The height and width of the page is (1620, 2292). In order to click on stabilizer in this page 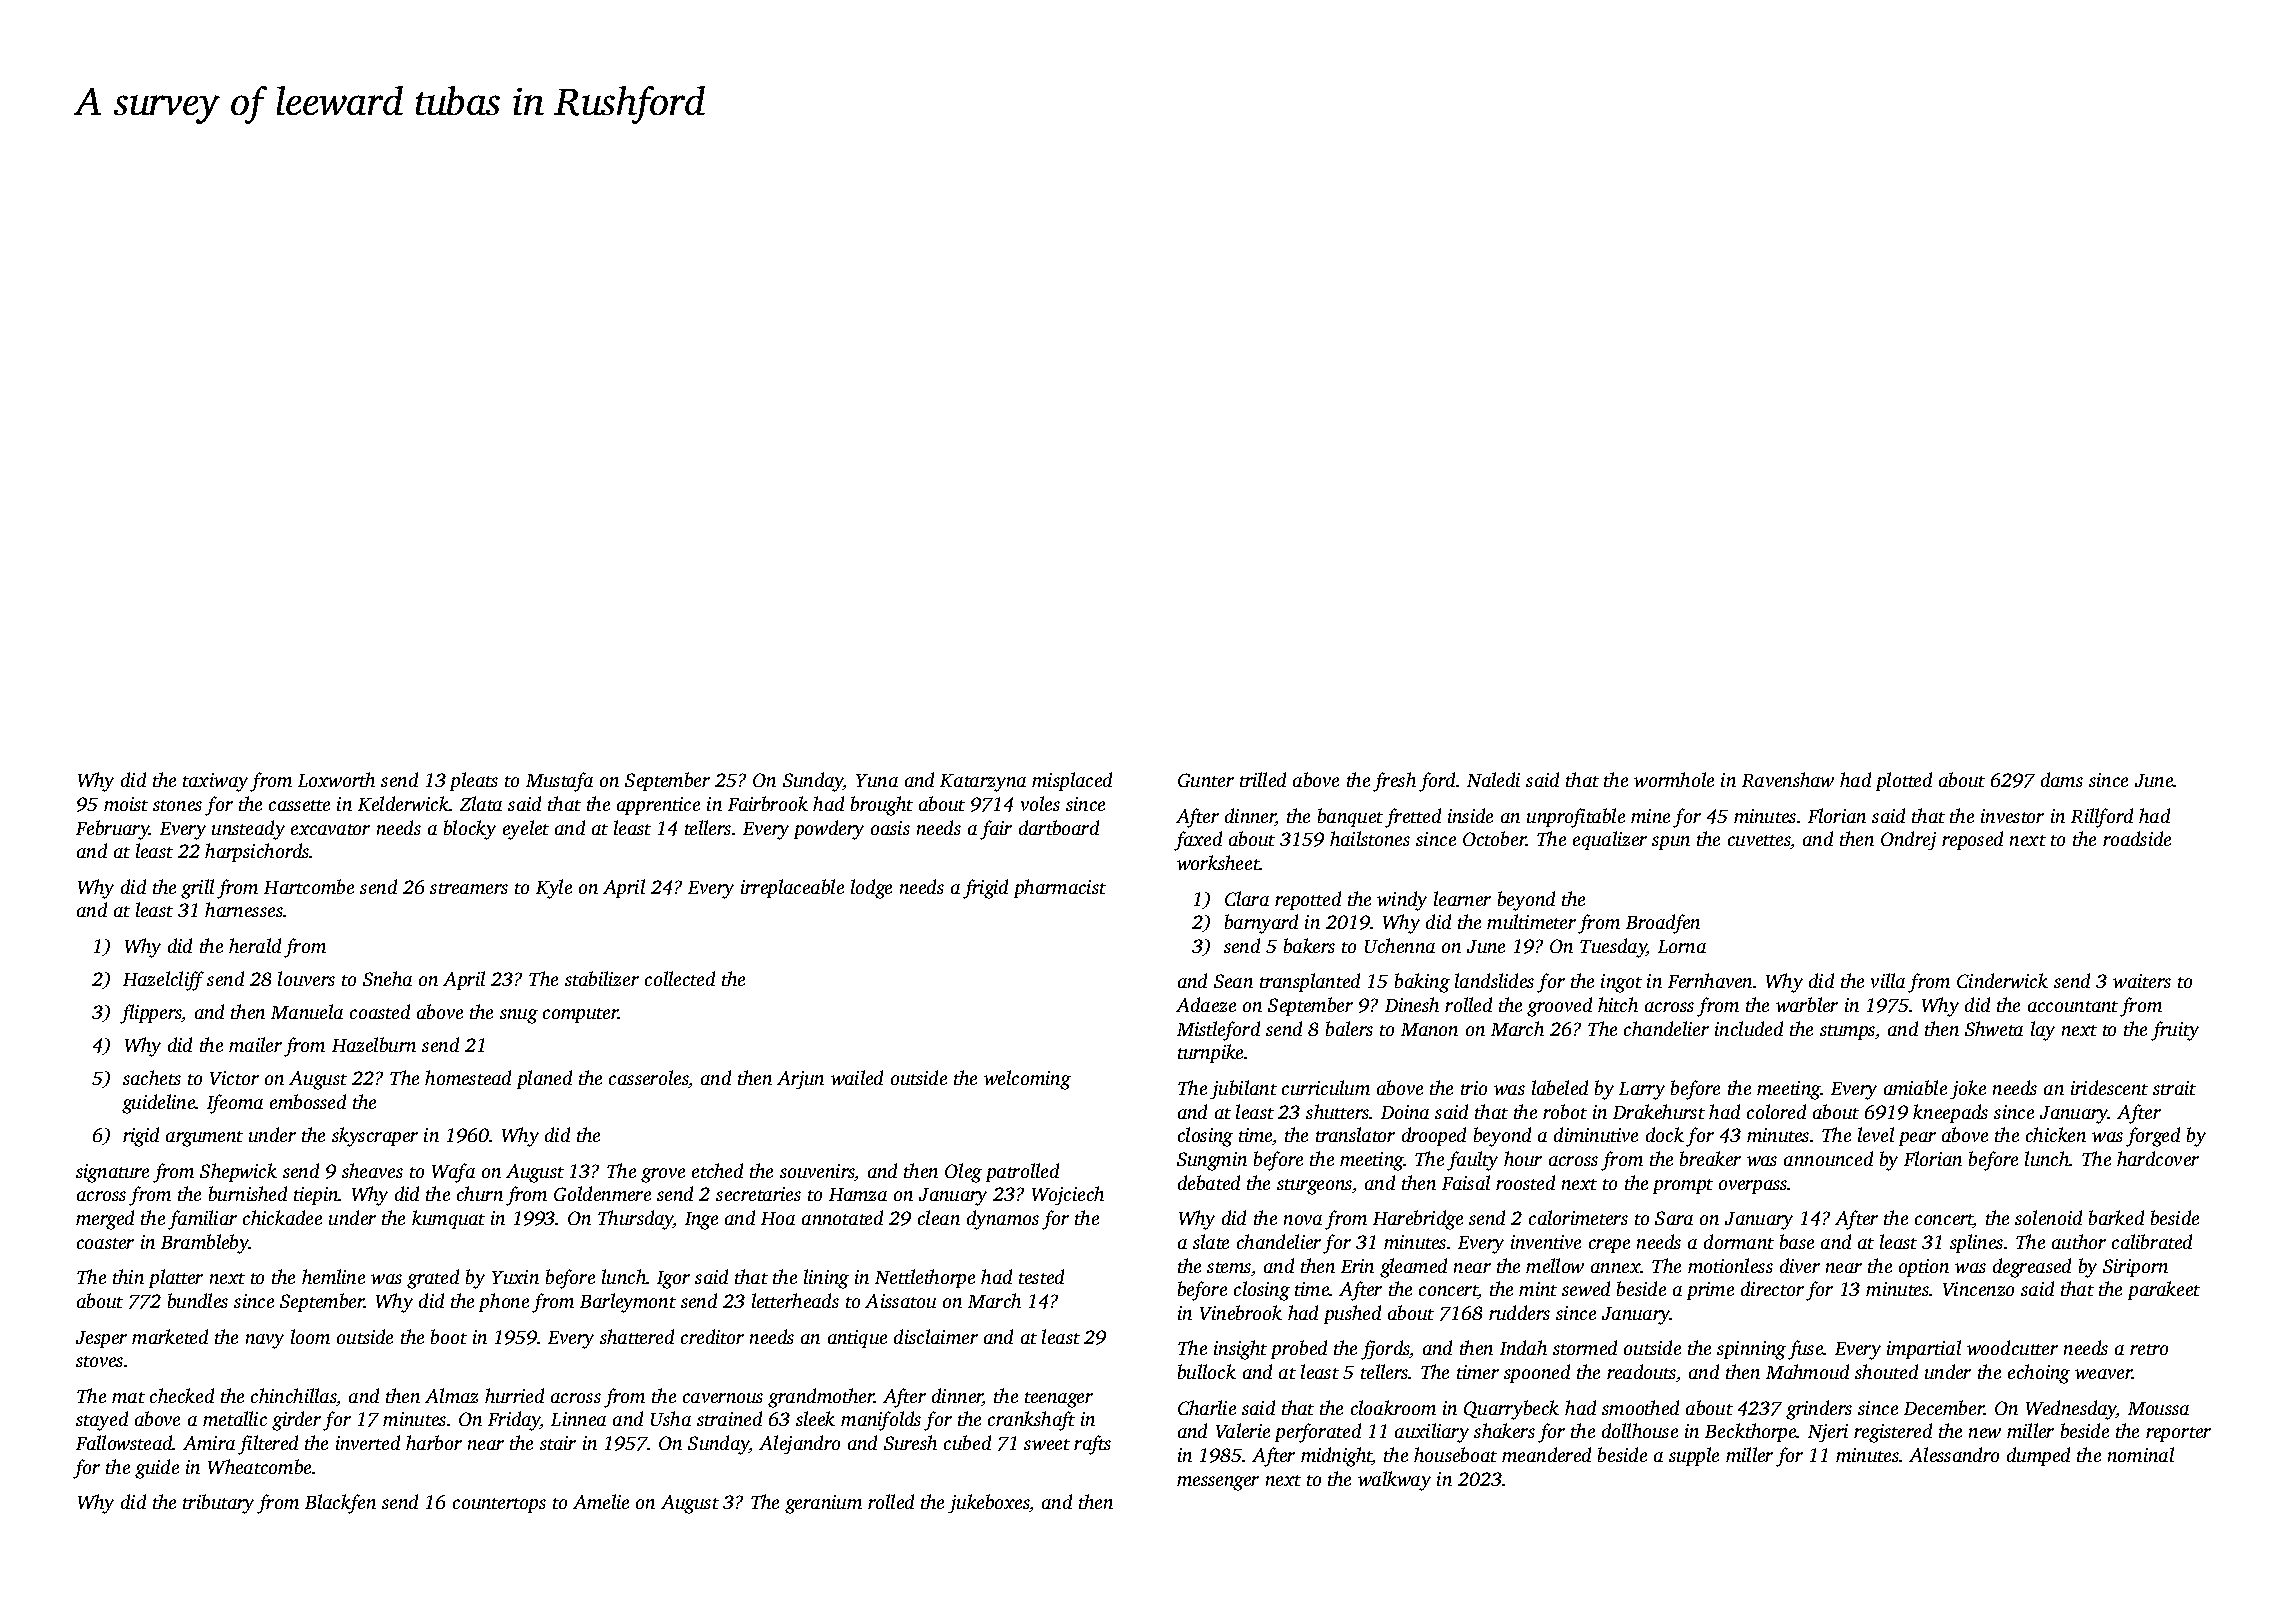, I will do `click(602, 978)`.
